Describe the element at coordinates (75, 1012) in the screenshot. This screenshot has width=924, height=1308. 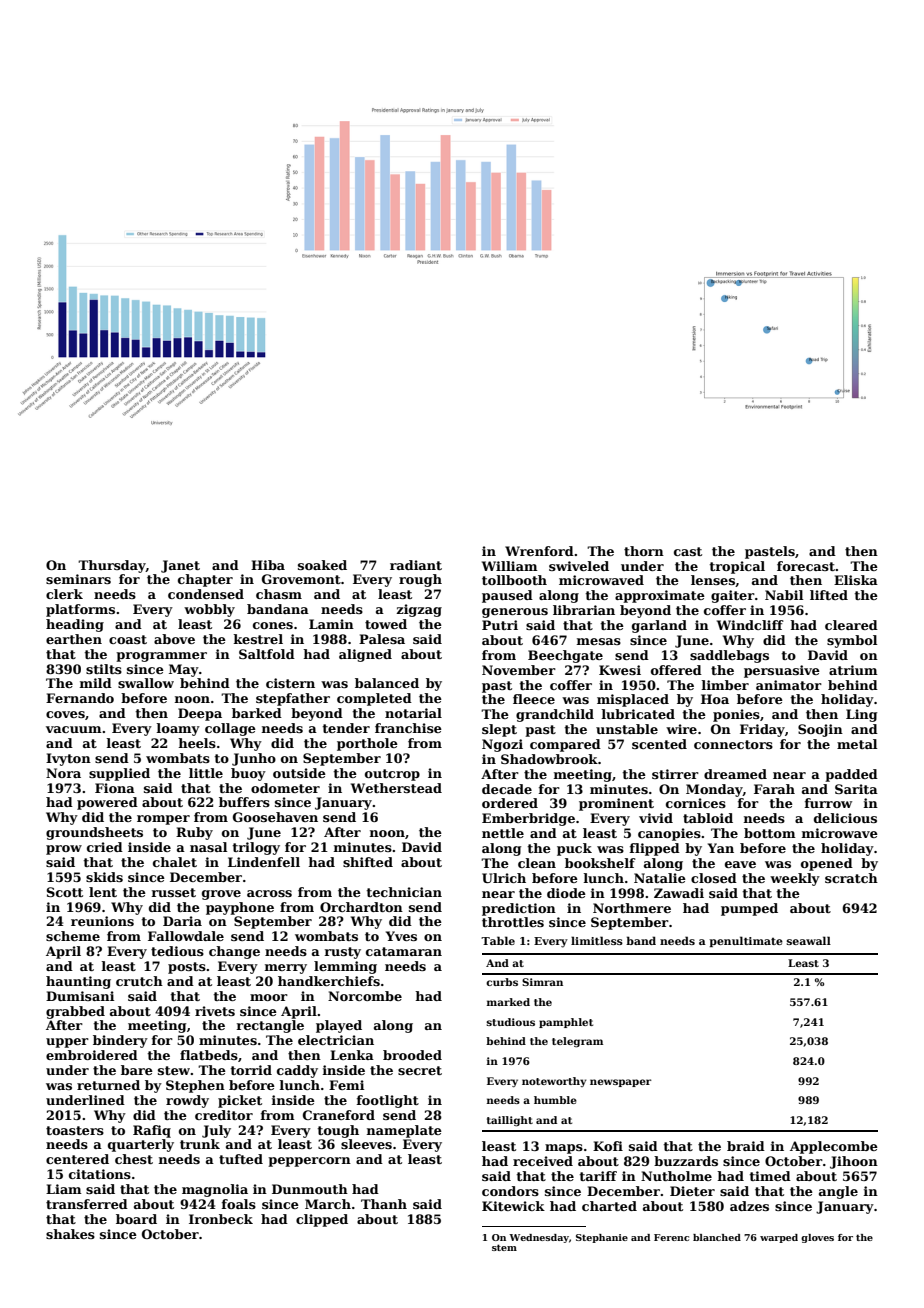
I see `grabbed` at that location.
